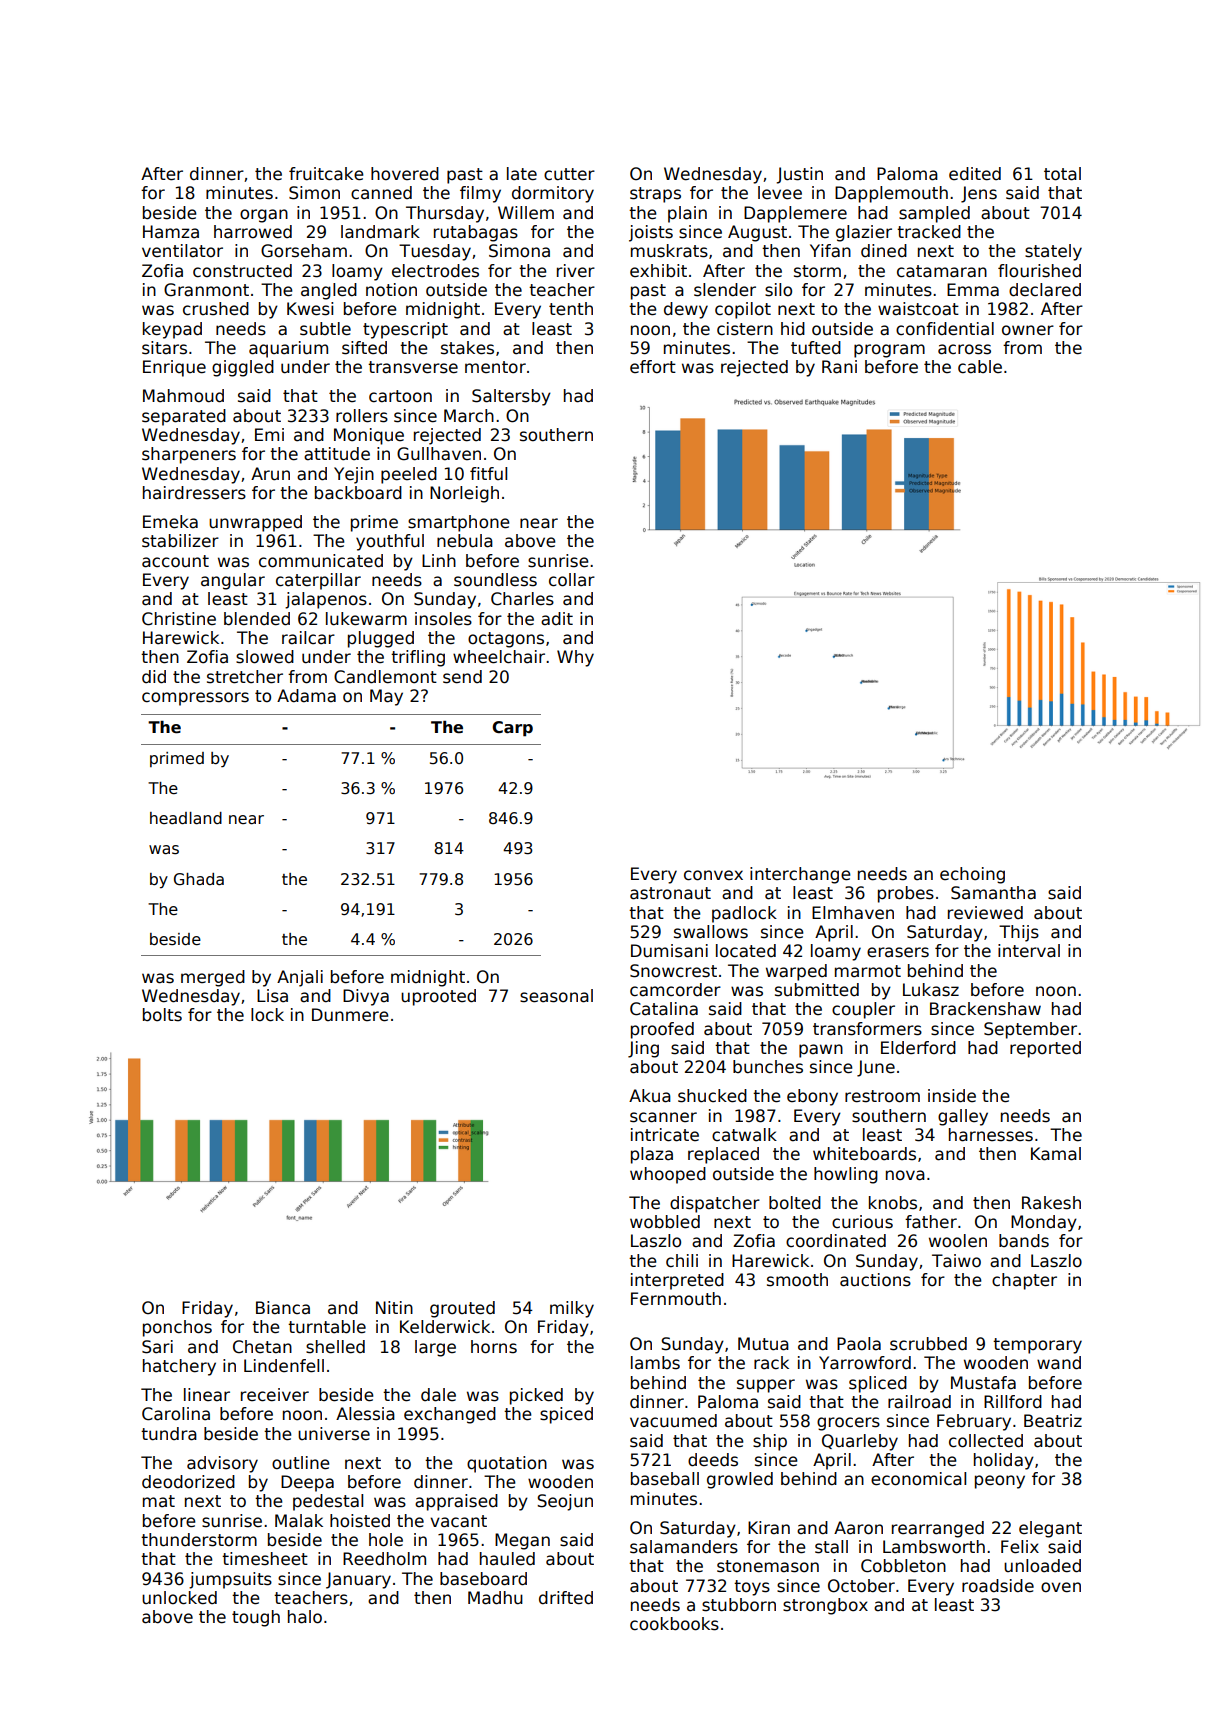  What do you see at coordinates (569, 174) in the image?
I see `cutter` at bounding box center [569, 174].
